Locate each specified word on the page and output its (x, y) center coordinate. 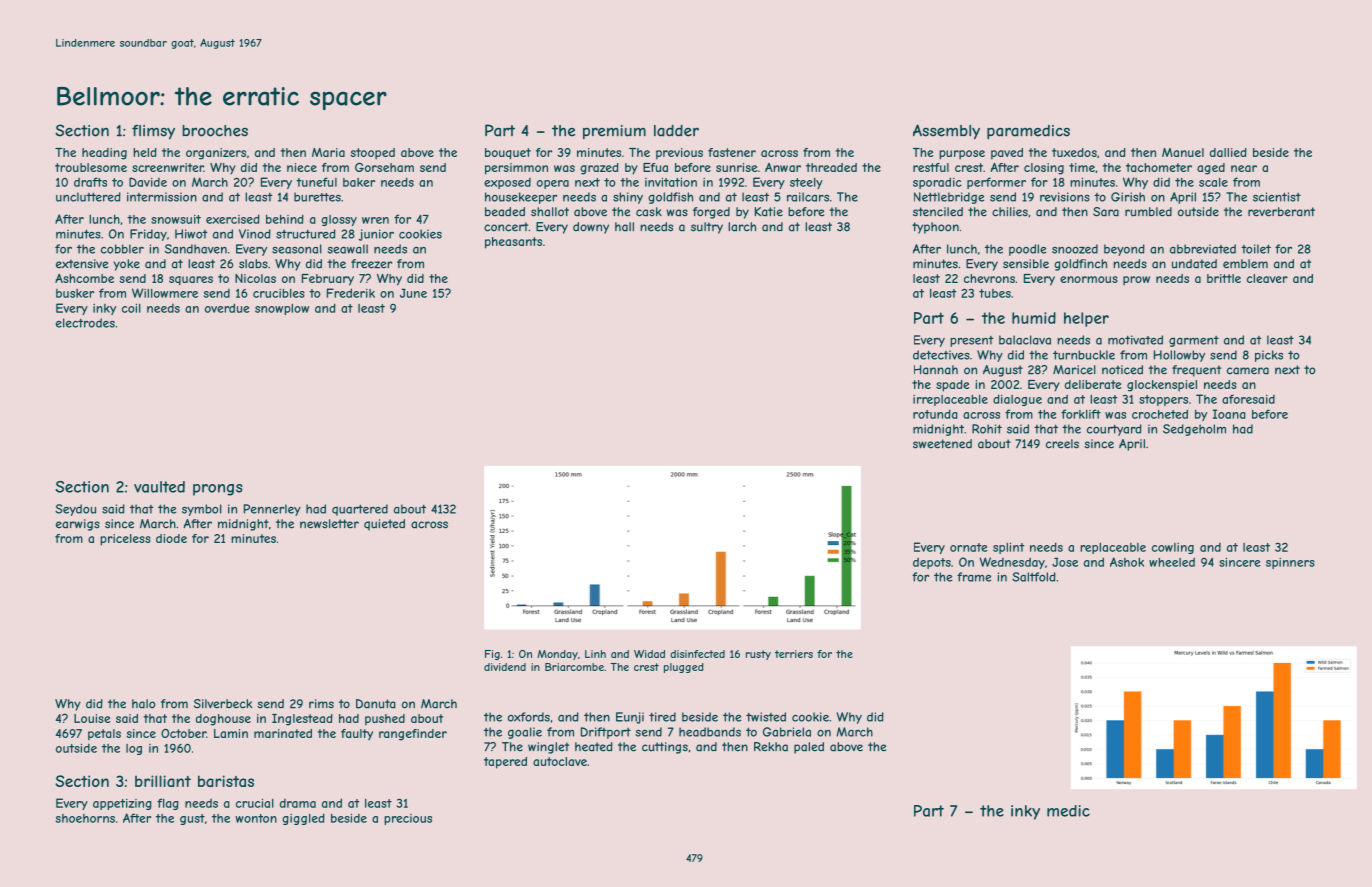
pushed (385, 720)
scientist (1277, 197)
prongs (218, 490)
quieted (384, 525)
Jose (1065, 562)
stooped (372, 154)
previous (679, 154)
